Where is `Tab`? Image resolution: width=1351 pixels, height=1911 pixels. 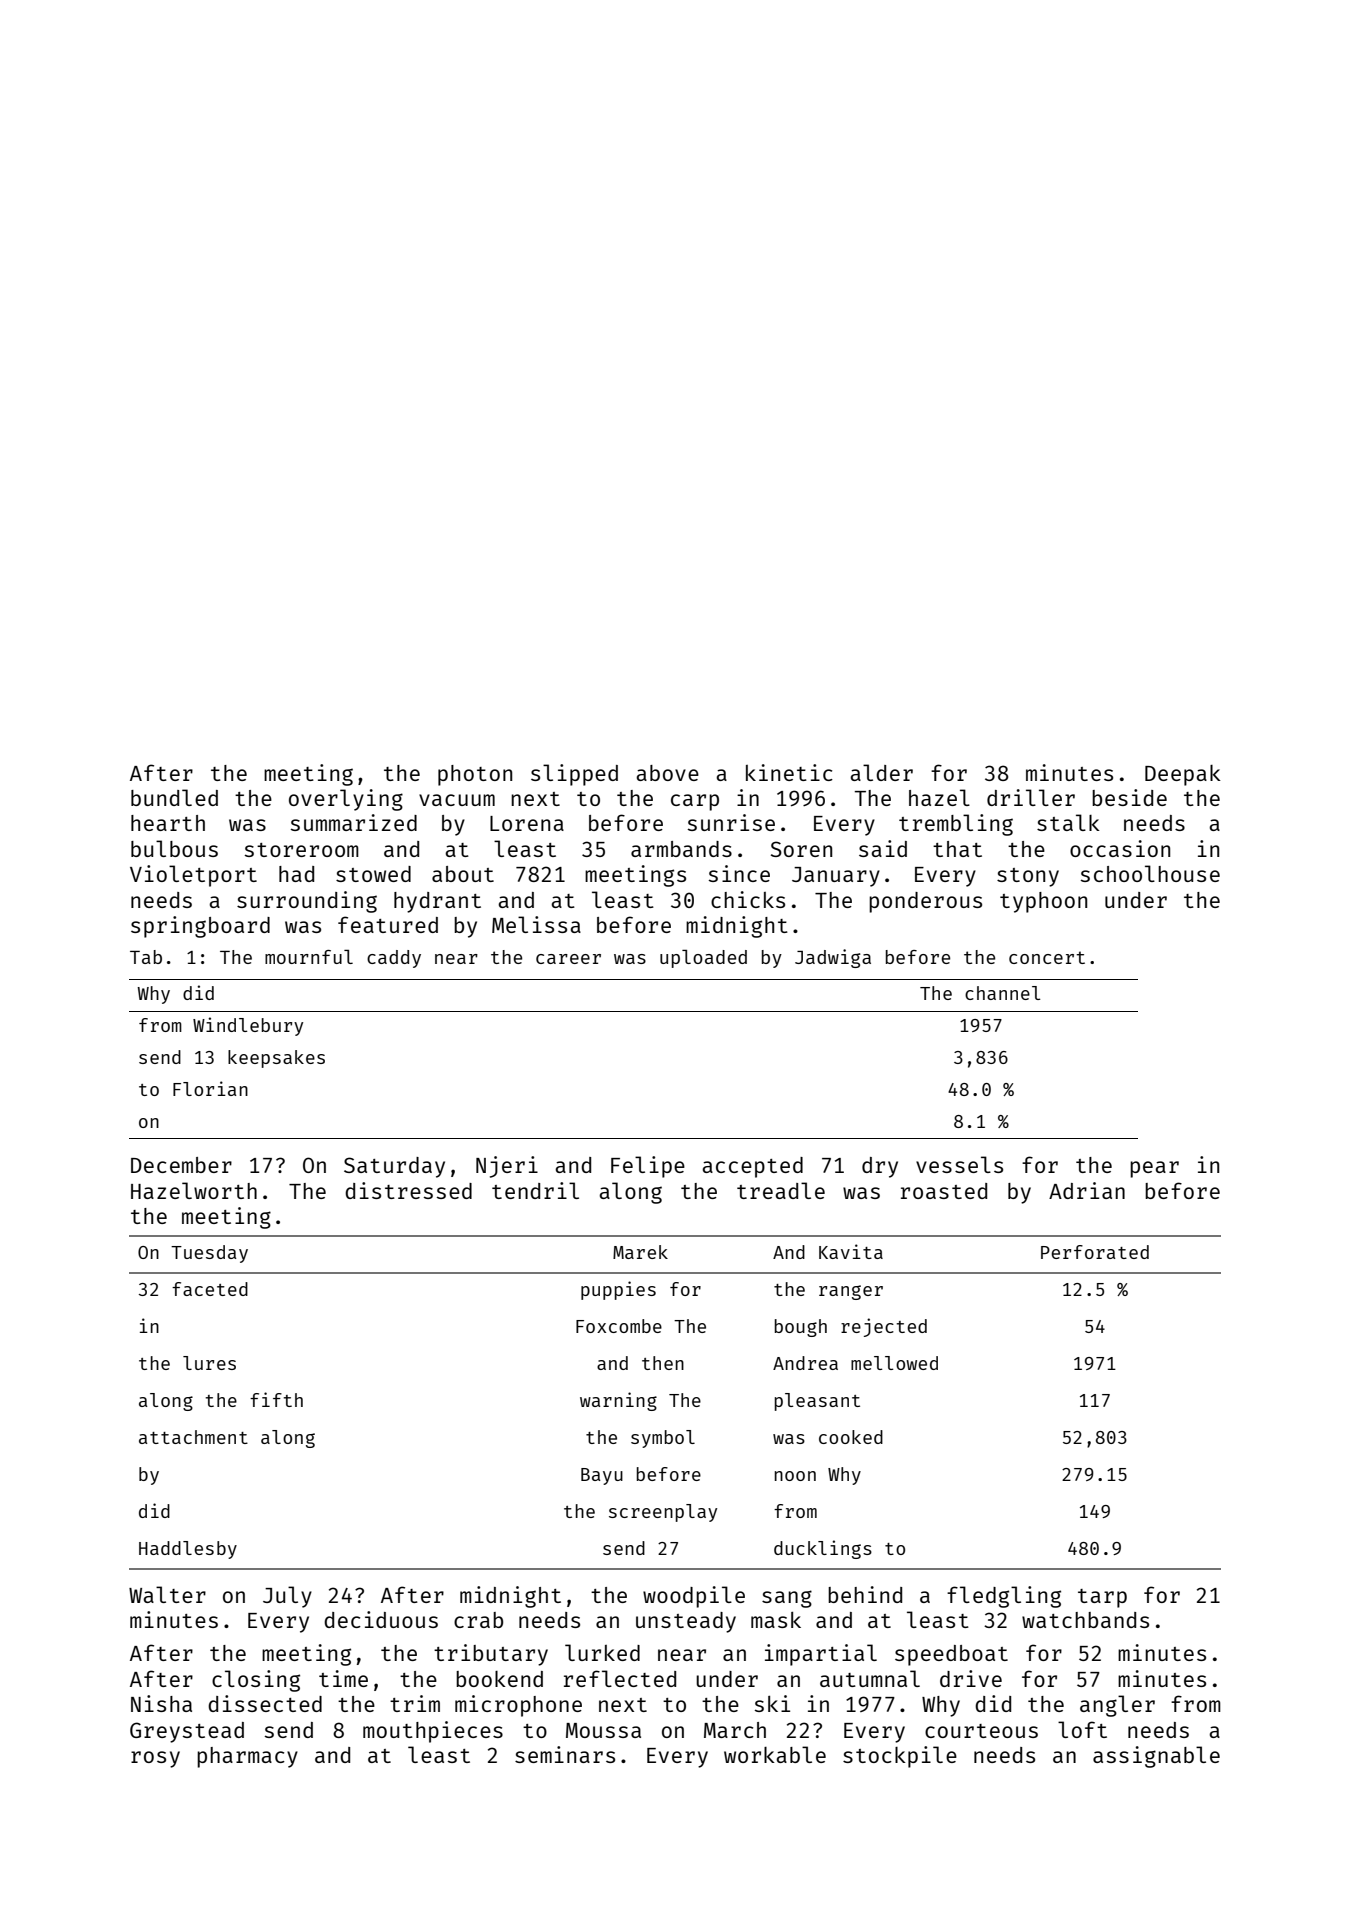
Tab is located at coordinates (146, 957).
